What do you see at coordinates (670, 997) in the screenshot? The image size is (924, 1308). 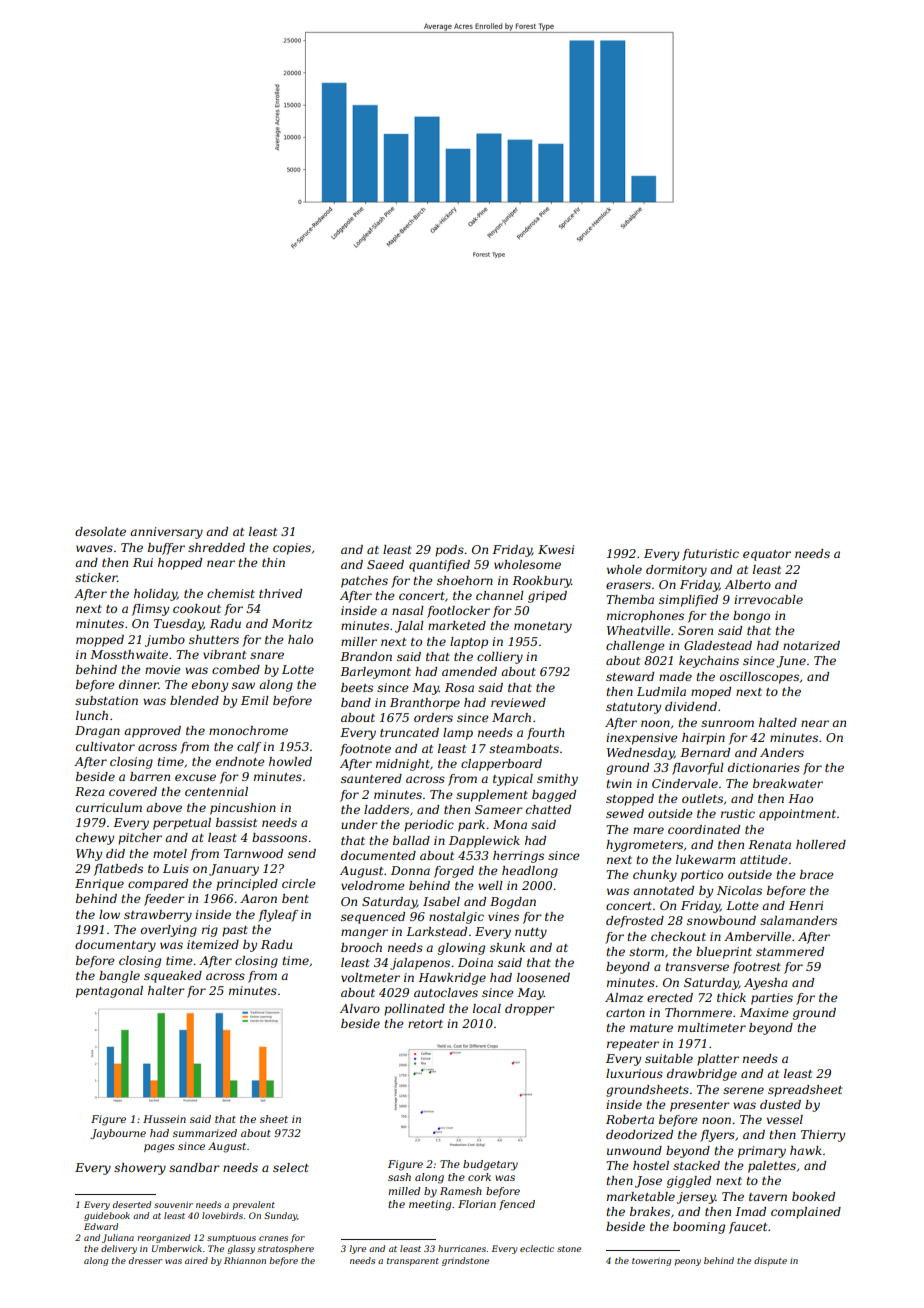 I see `erected` at bounding box center [670, 997].
